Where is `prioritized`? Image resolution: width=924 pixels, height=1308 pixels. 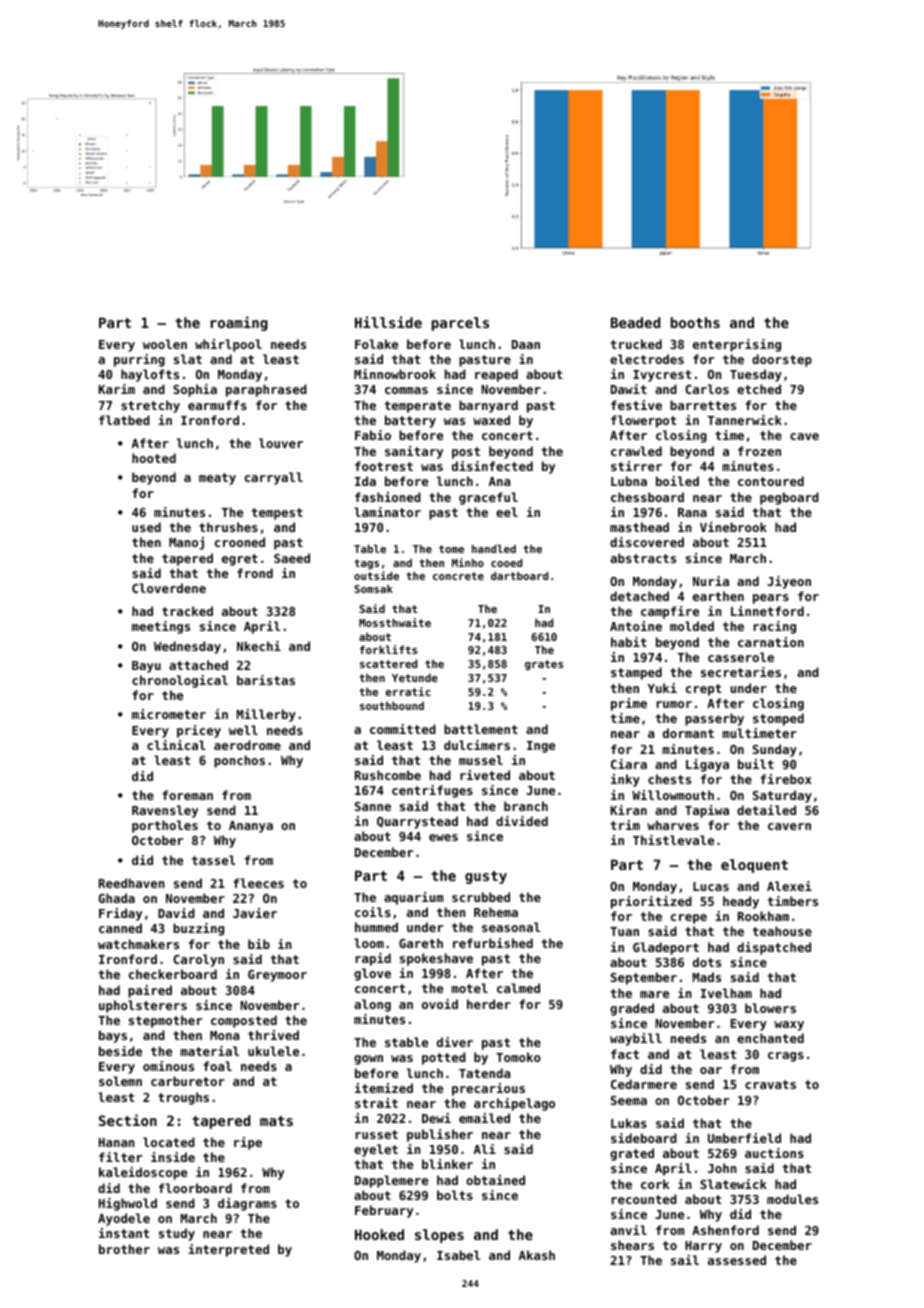
prioritized is located at coordinates (651, 902).
